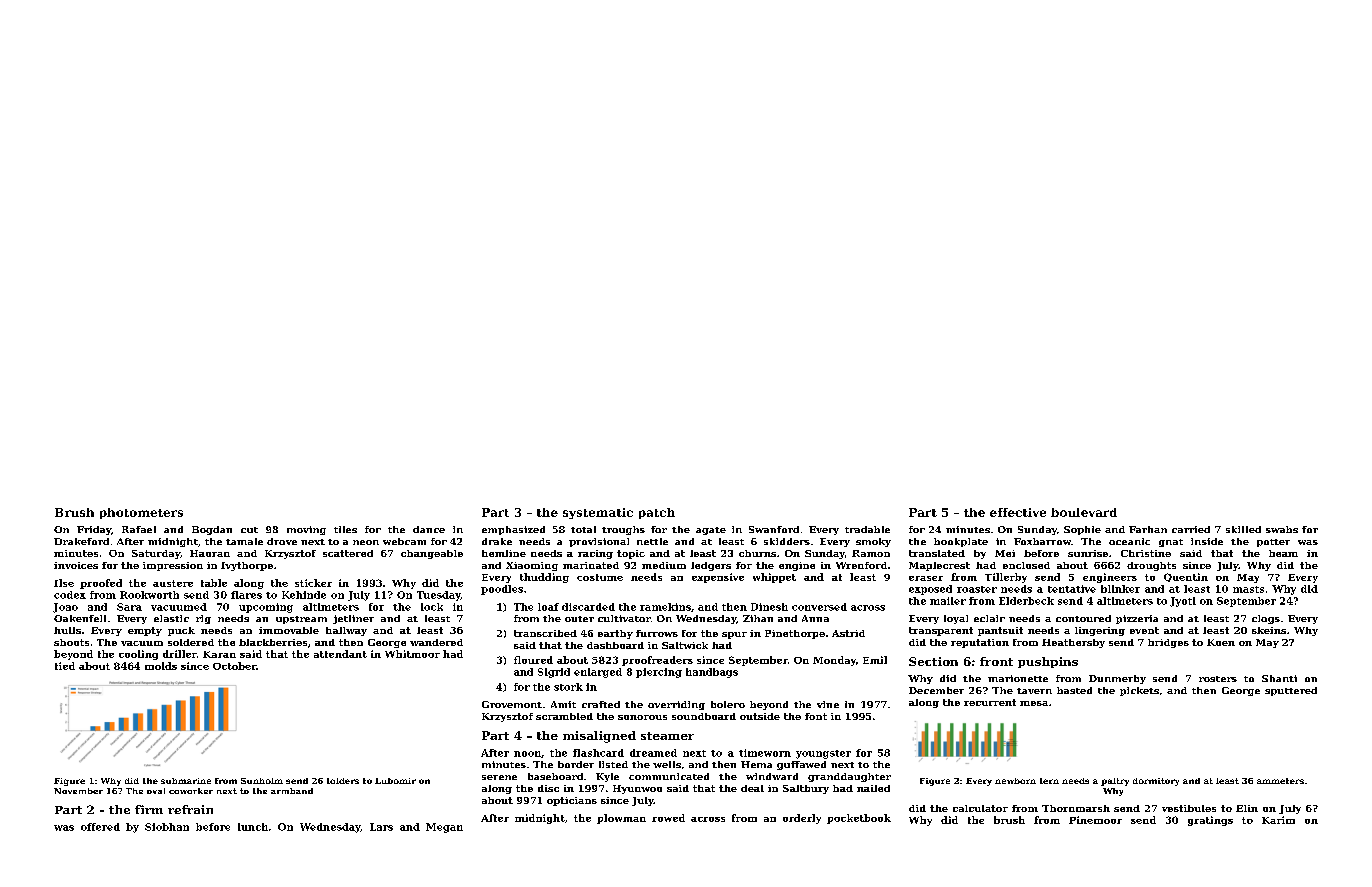 The image size is (1372, 887). I want to click on photometers, so click(141, 513).
